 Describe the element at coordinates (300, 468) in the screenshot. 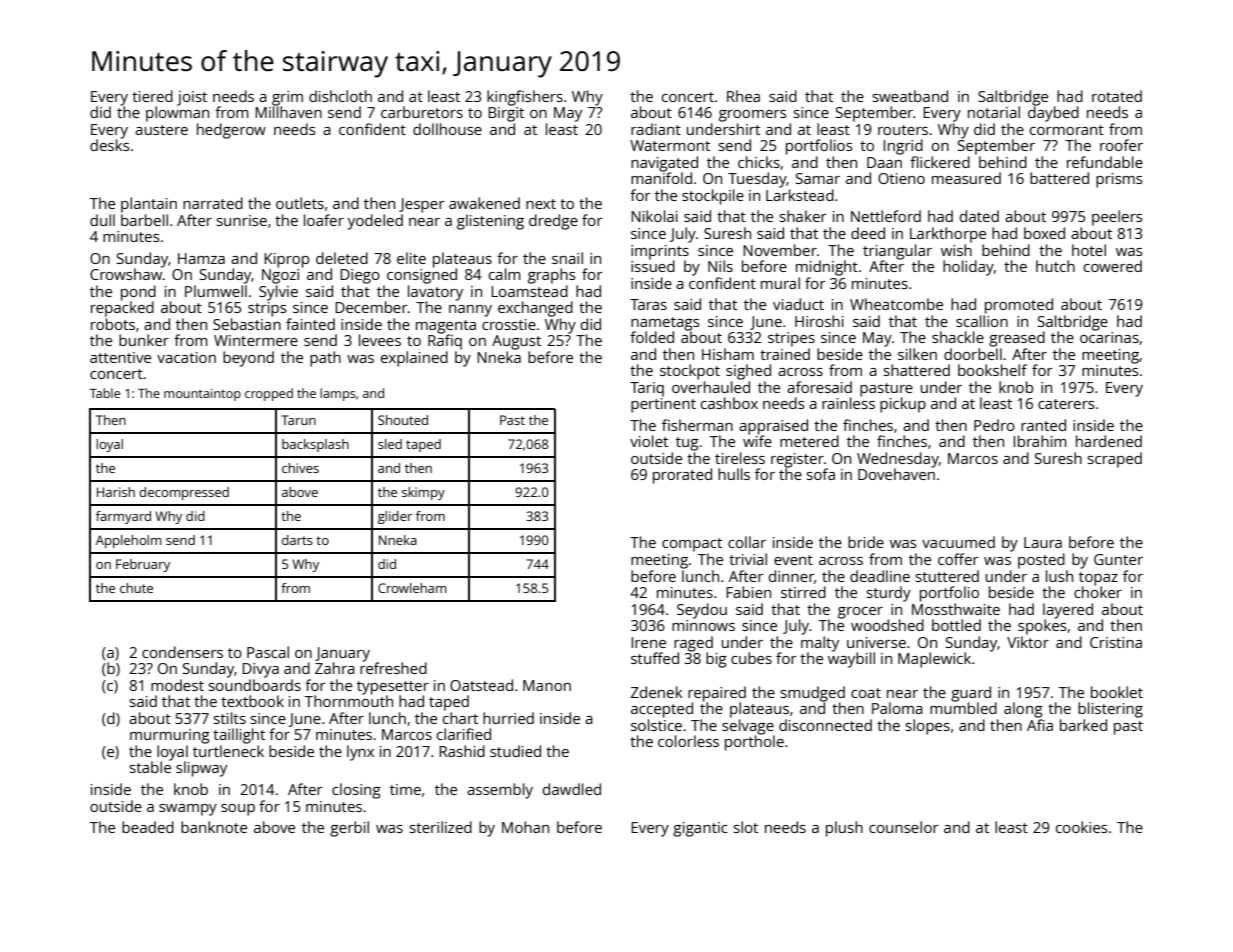

I see `chives` at that location.
